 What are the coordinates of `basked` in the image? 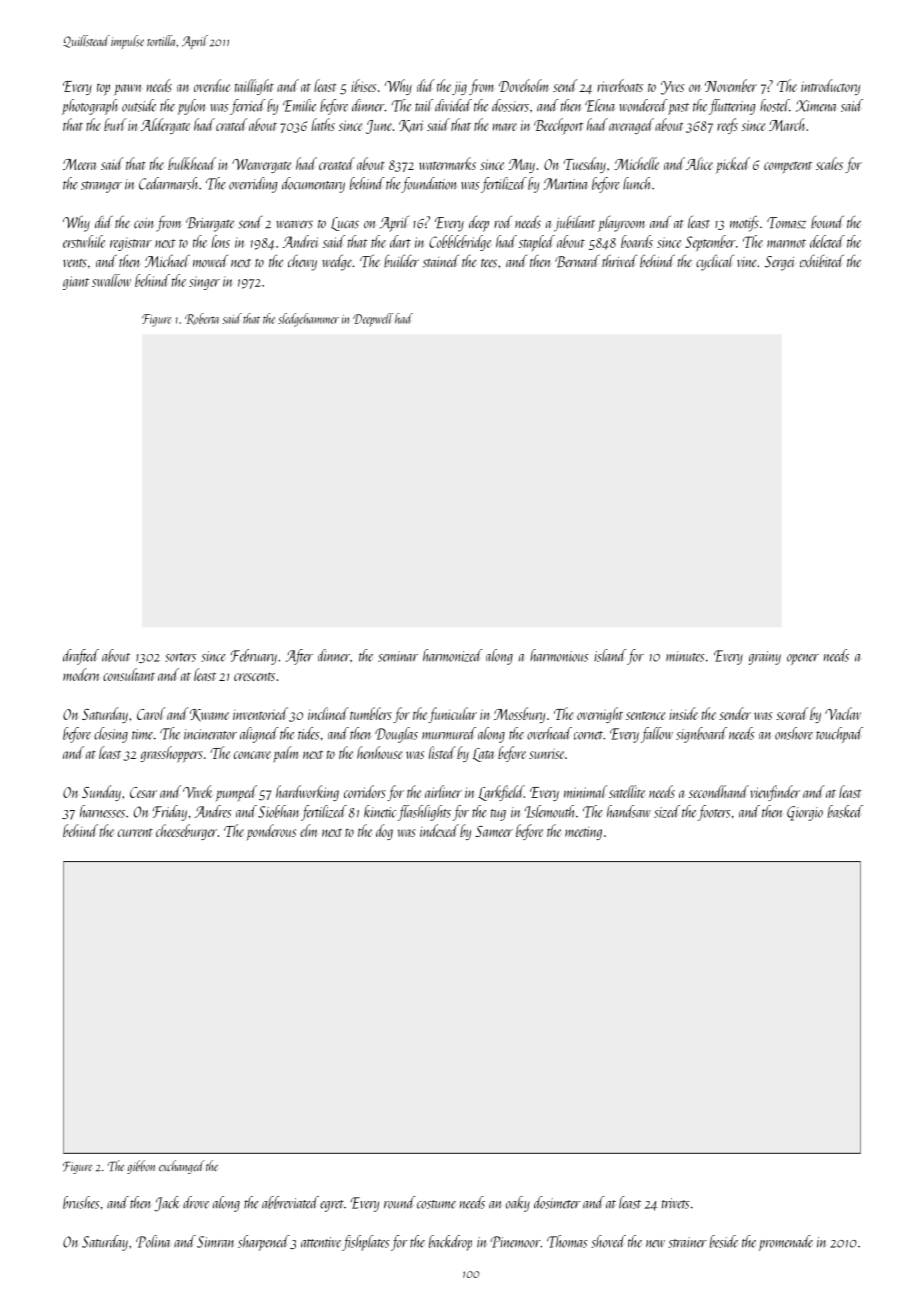 It's located at (845, 811).
